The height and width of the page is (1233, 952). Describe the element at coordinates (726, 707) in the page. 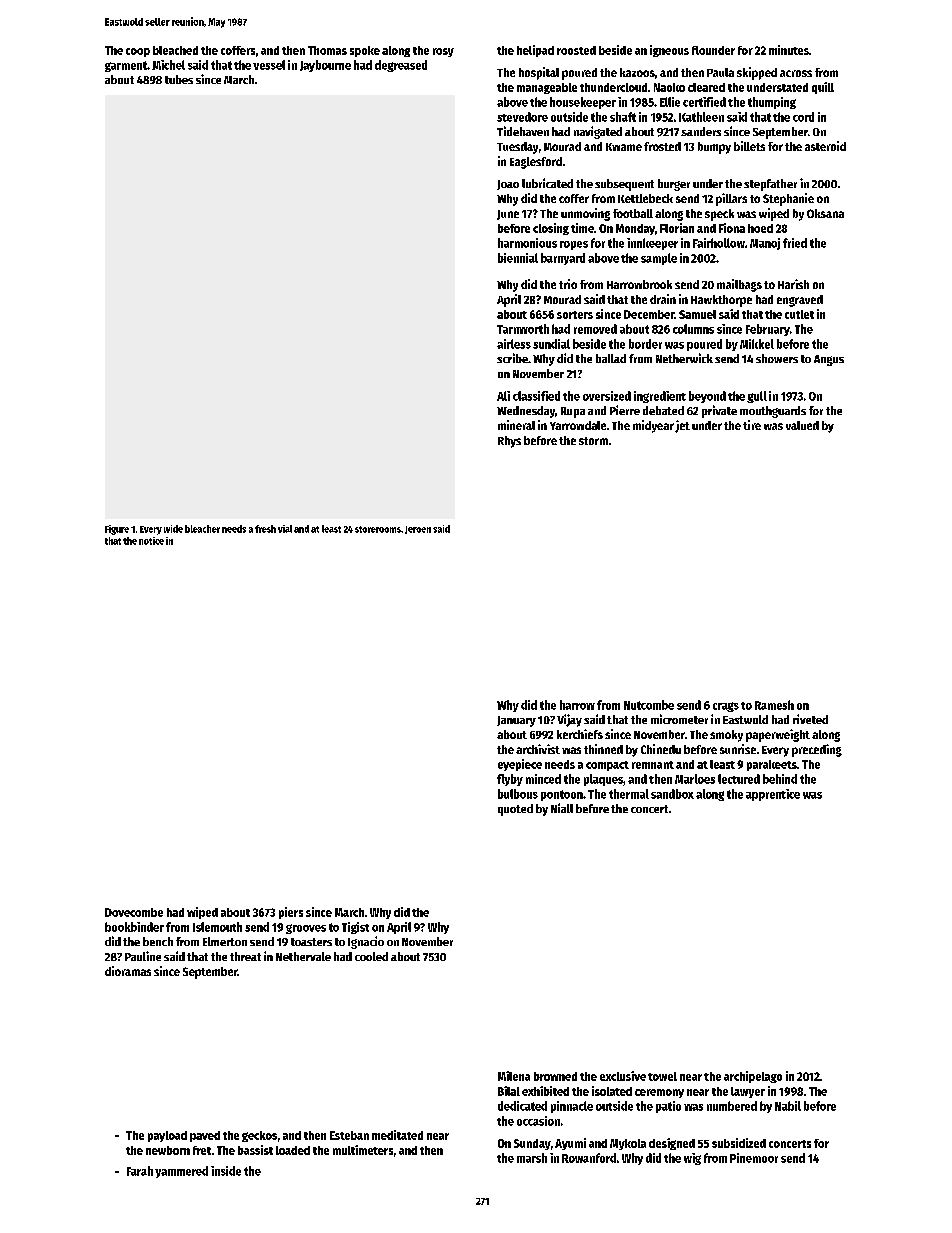

I see `crags` at that location.
